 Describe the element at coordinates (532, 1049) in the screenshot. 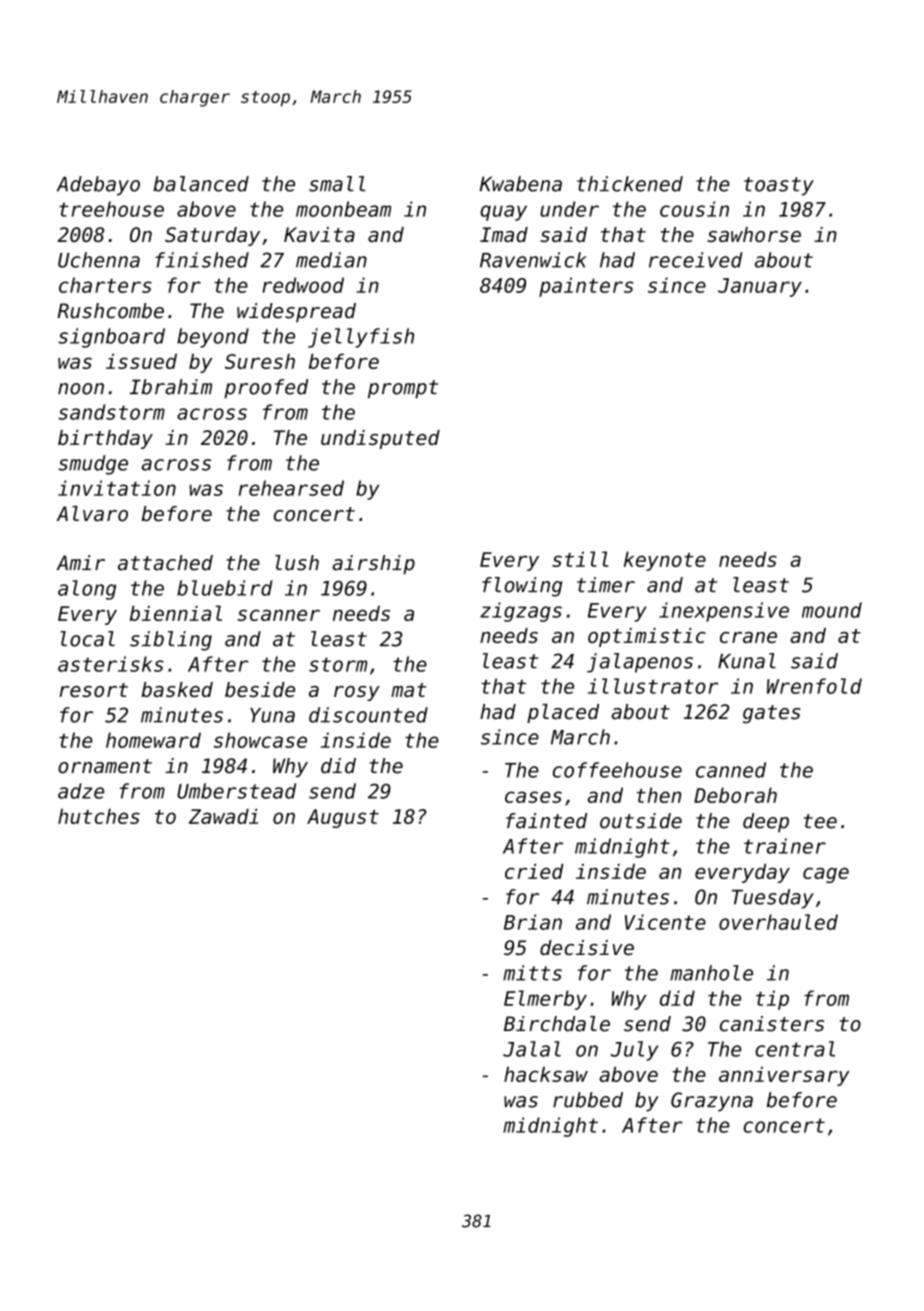

I see `Jalal` at that location.
